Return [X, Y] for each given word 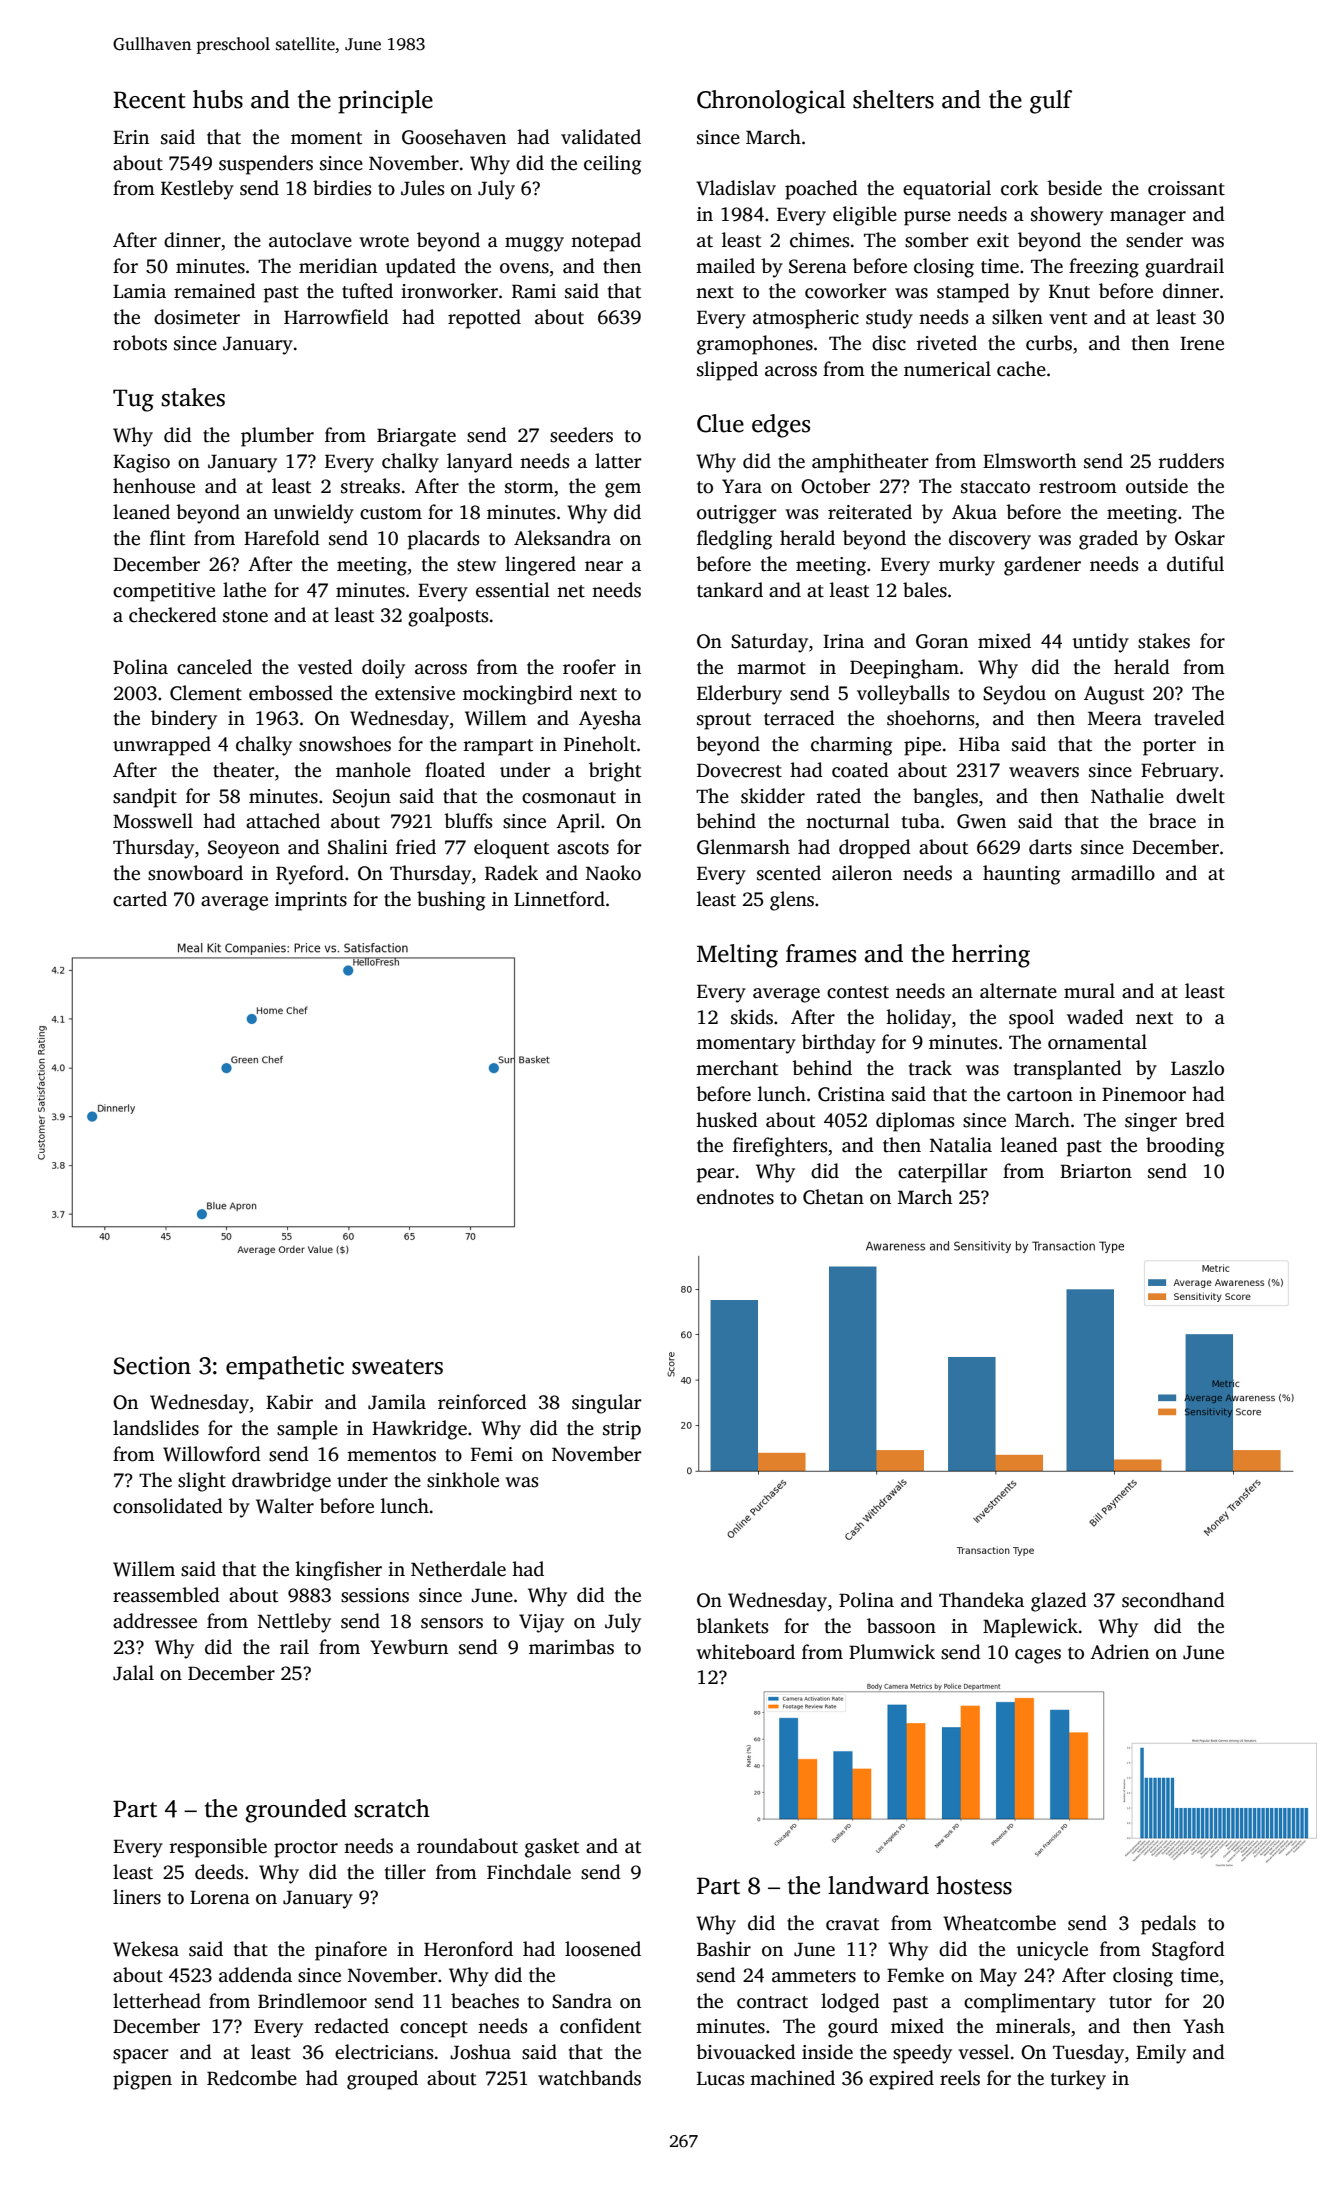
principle [385, 102]
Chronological [771, 102]
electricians [384, 2052]
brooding [1185, 1147]
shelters [893, 99]
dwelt [1200, 796]
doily [383, 669]
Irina [843, 641]
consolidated [168, 1506]
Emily [1161, 2054]
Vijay [541, 1623]
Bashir [724, 1949]
